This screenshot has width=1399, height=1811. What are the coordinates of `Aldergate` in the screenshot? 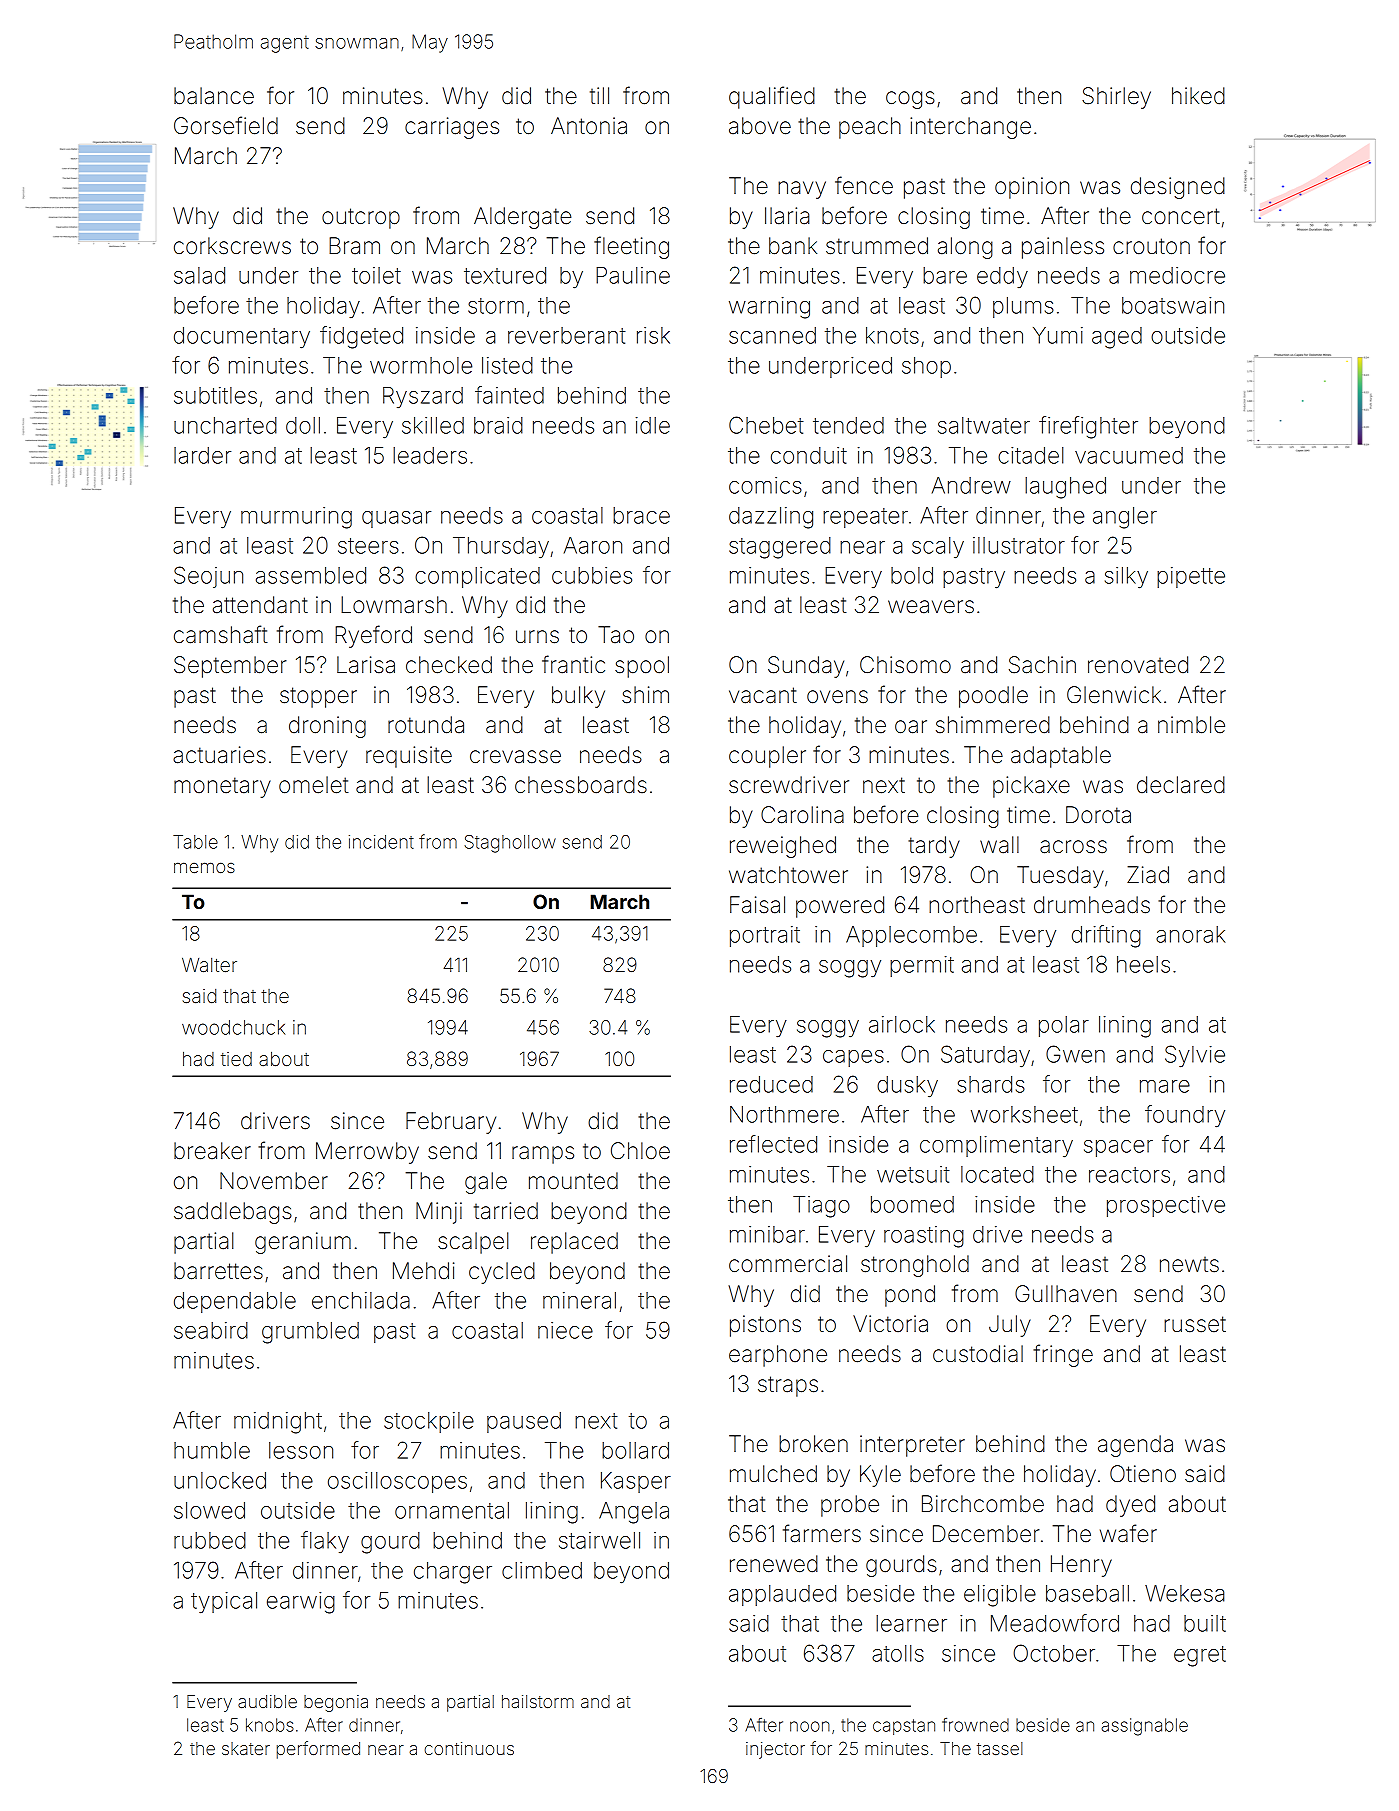 It's located at (522, 218).
